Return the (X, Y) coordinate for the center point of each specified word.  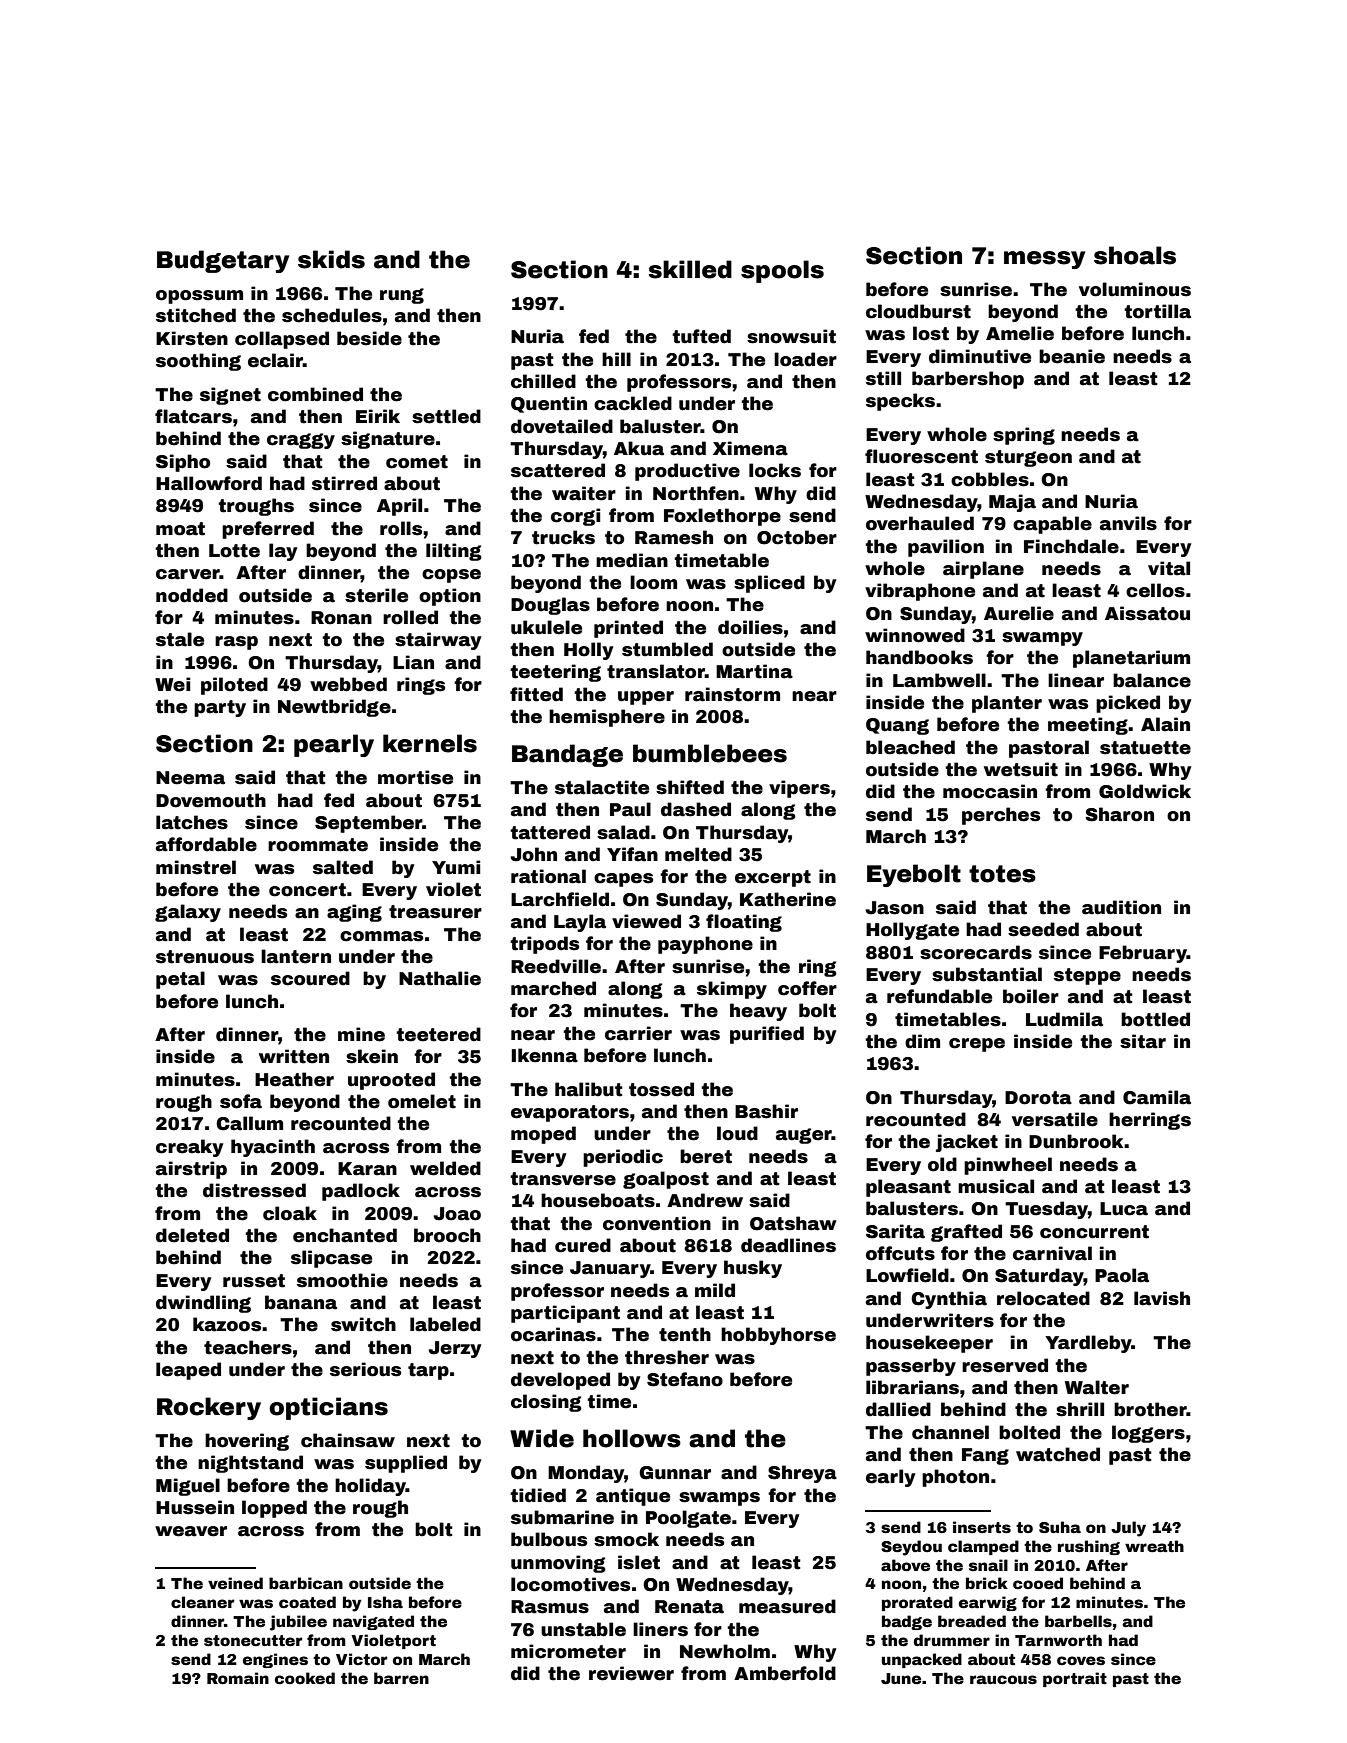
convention (657, 1223)
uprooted (391, 1081)
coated (307, 1602)
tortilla (1157, 311)
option (450, 597)
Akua (639, 448)
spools (782, 271)
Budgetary (223, 261)
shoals (1135, 255)
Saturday (1039, 1277)
